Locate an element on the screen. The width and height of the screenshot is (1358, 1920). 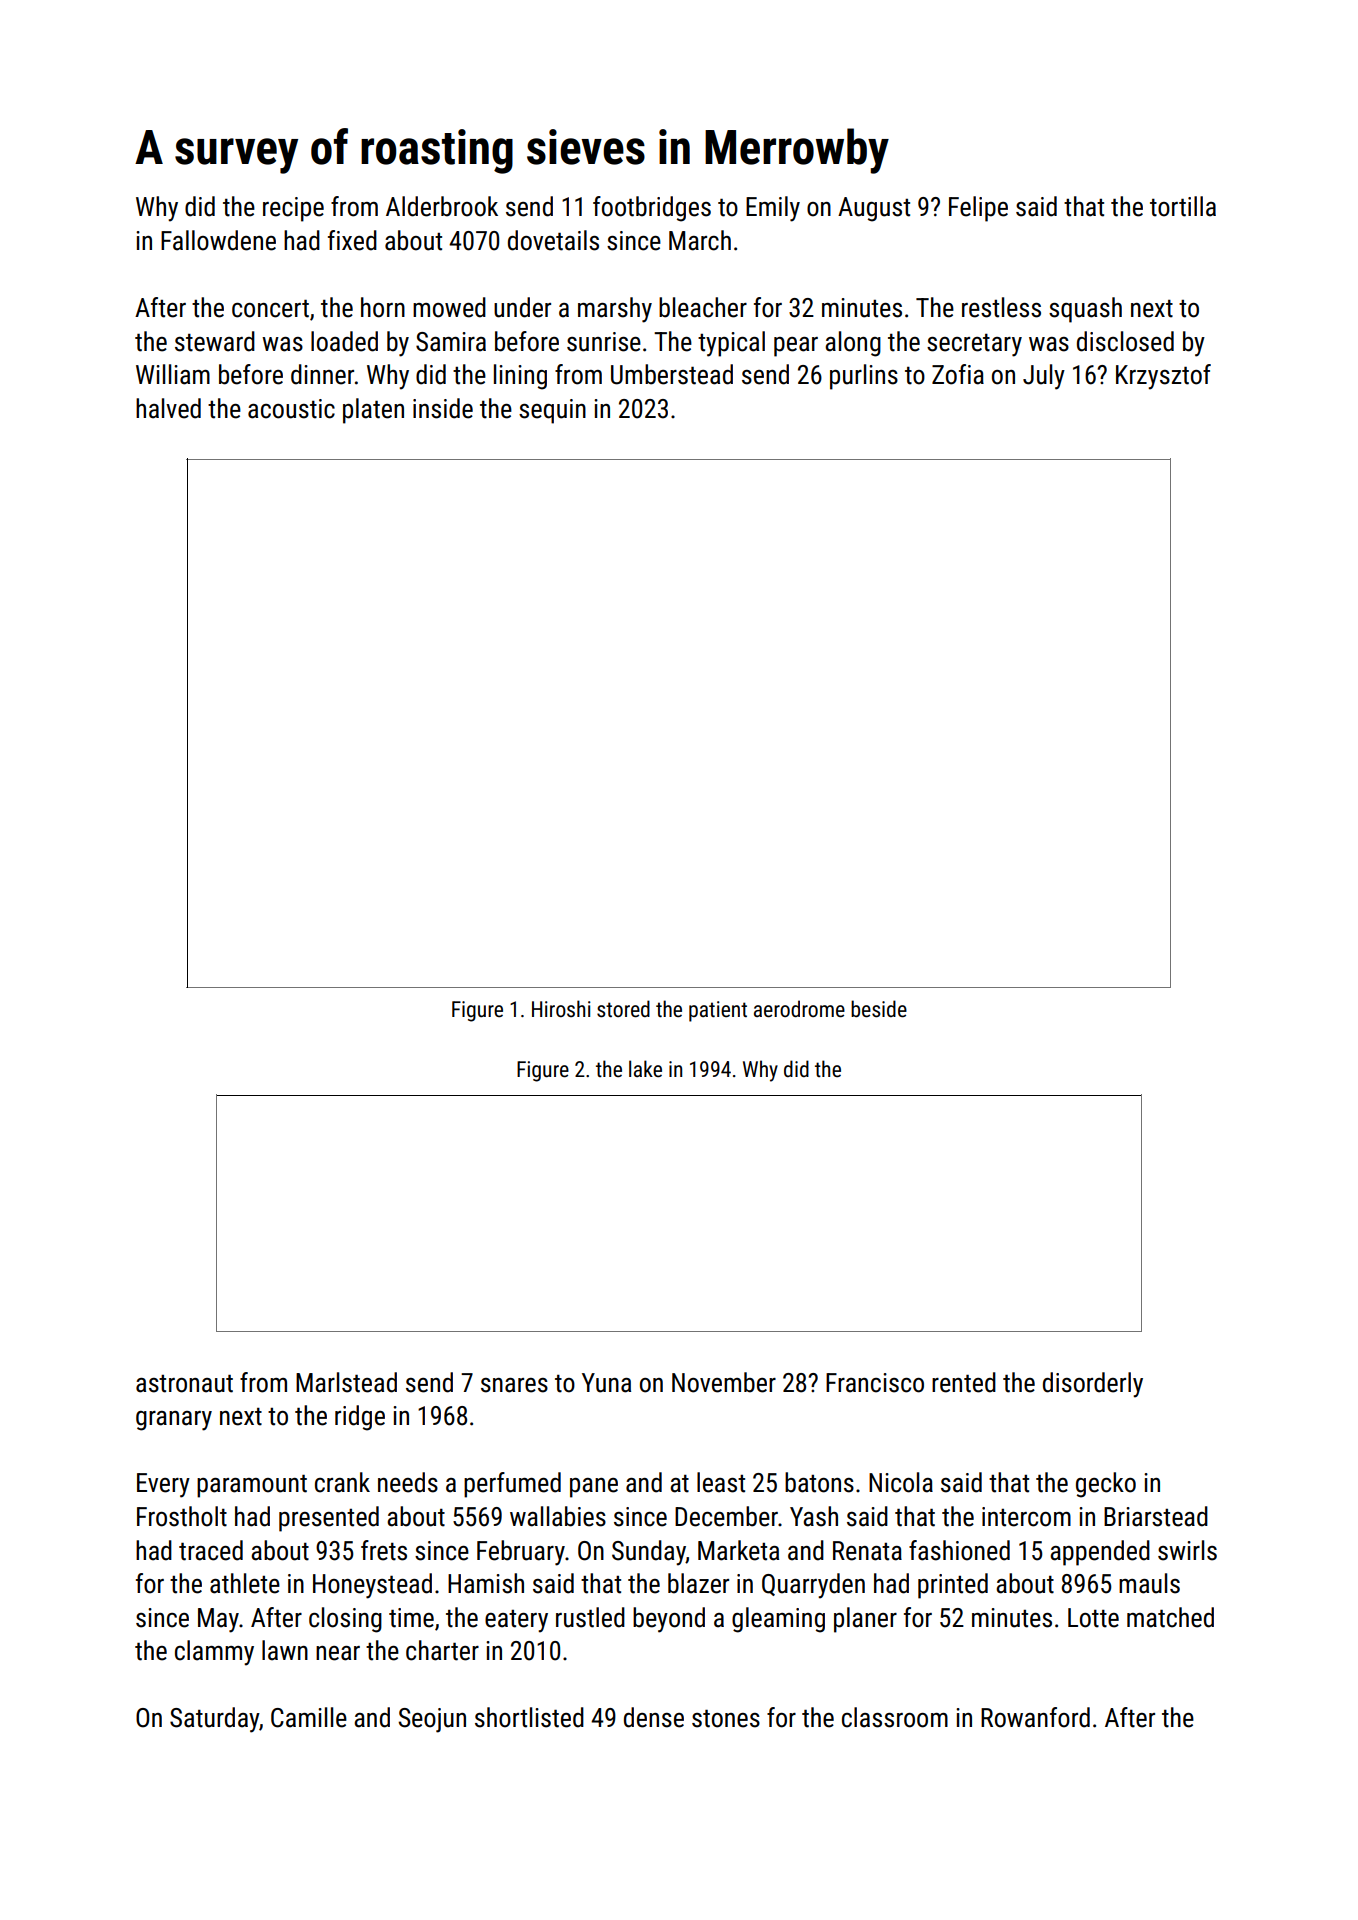
bleacher is located at coordinates (703, 307).
